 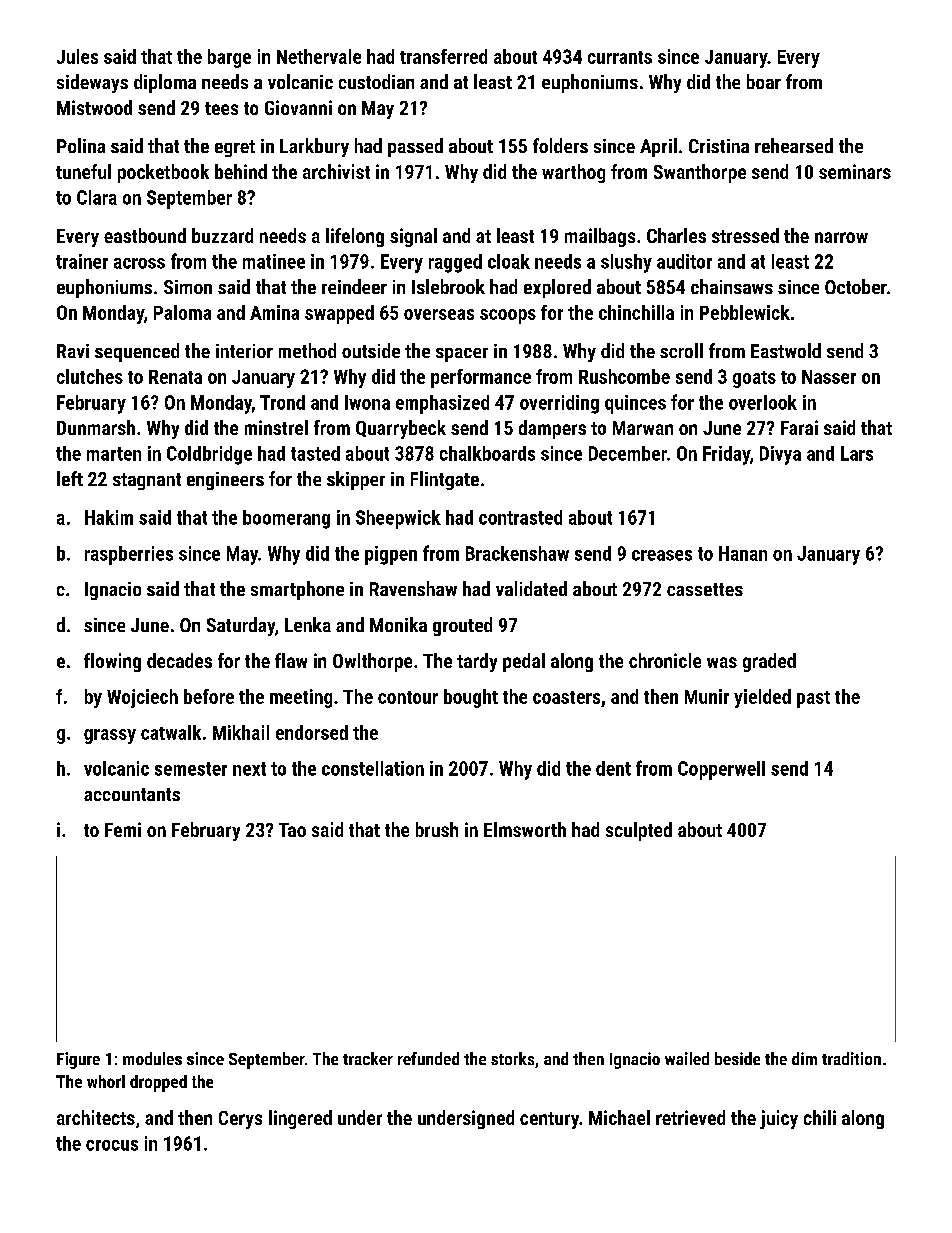 What do you see at coordinates (721, 770) in the page?
I see `Copperwell` at bounding box center [721, 770].
